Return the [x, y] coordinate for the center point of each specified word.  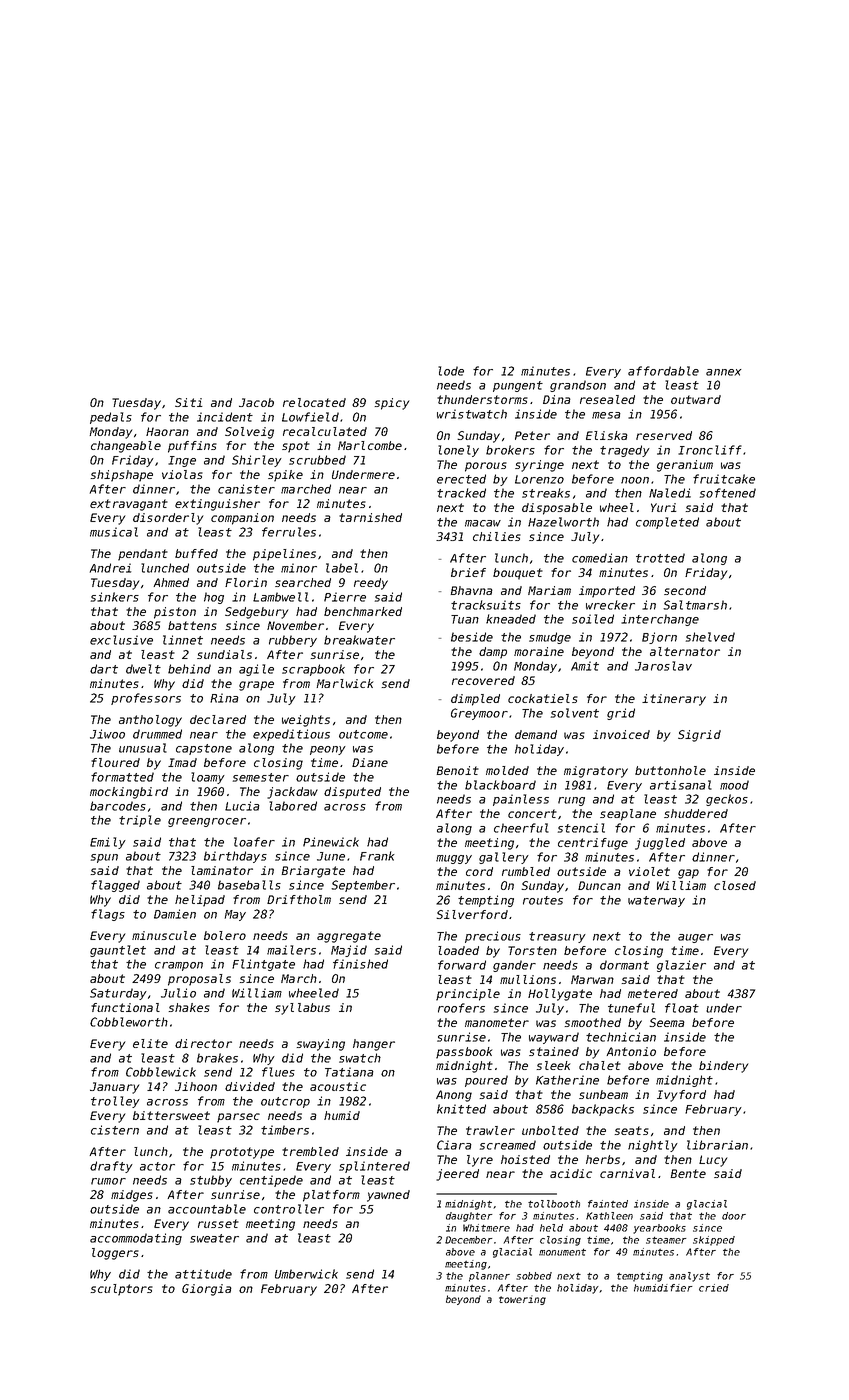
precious [493, 937]
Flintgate [263, 965]
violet [649, 871]
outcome [363, 734]
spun [104, 858]
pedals [111, 418]
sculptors [122, 1290]
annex [723, 372]
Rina [224, 698]
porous [486, 467]
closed [735, 885]
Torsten [532, 950]
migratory [596, 772]
